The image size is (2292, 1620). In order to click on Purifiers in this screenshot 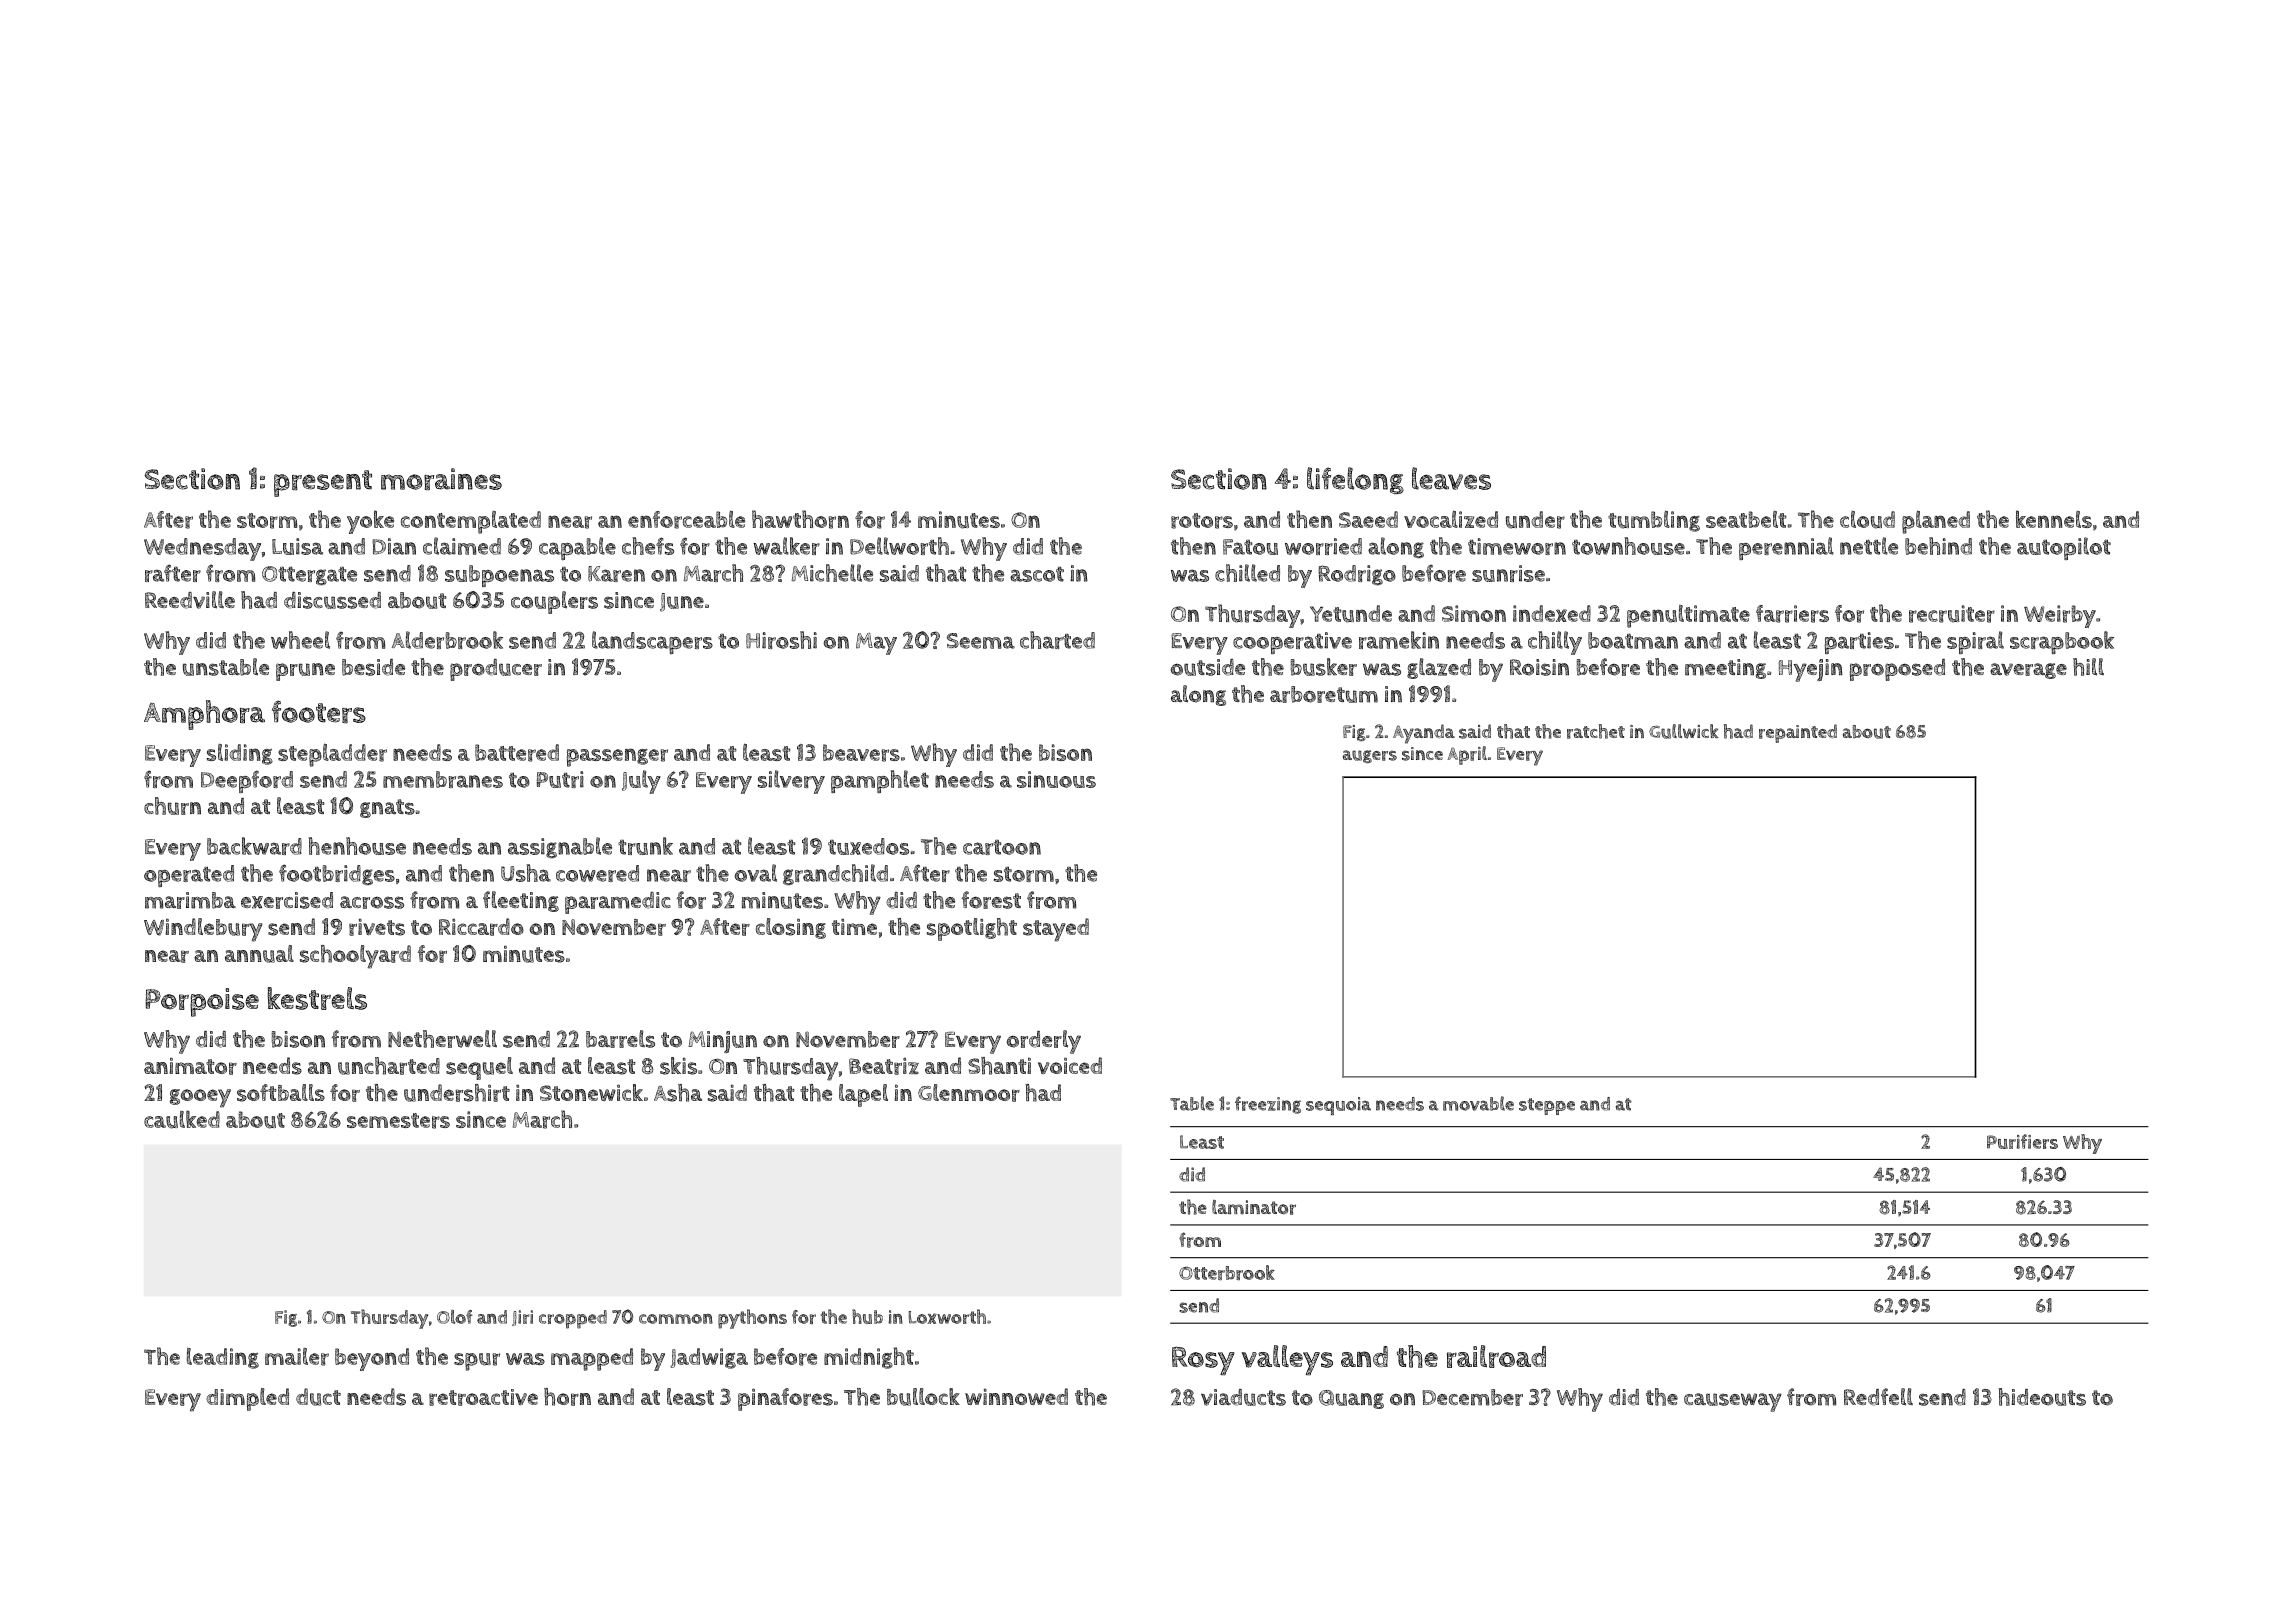, I will do `click(2022, 1141)`.
